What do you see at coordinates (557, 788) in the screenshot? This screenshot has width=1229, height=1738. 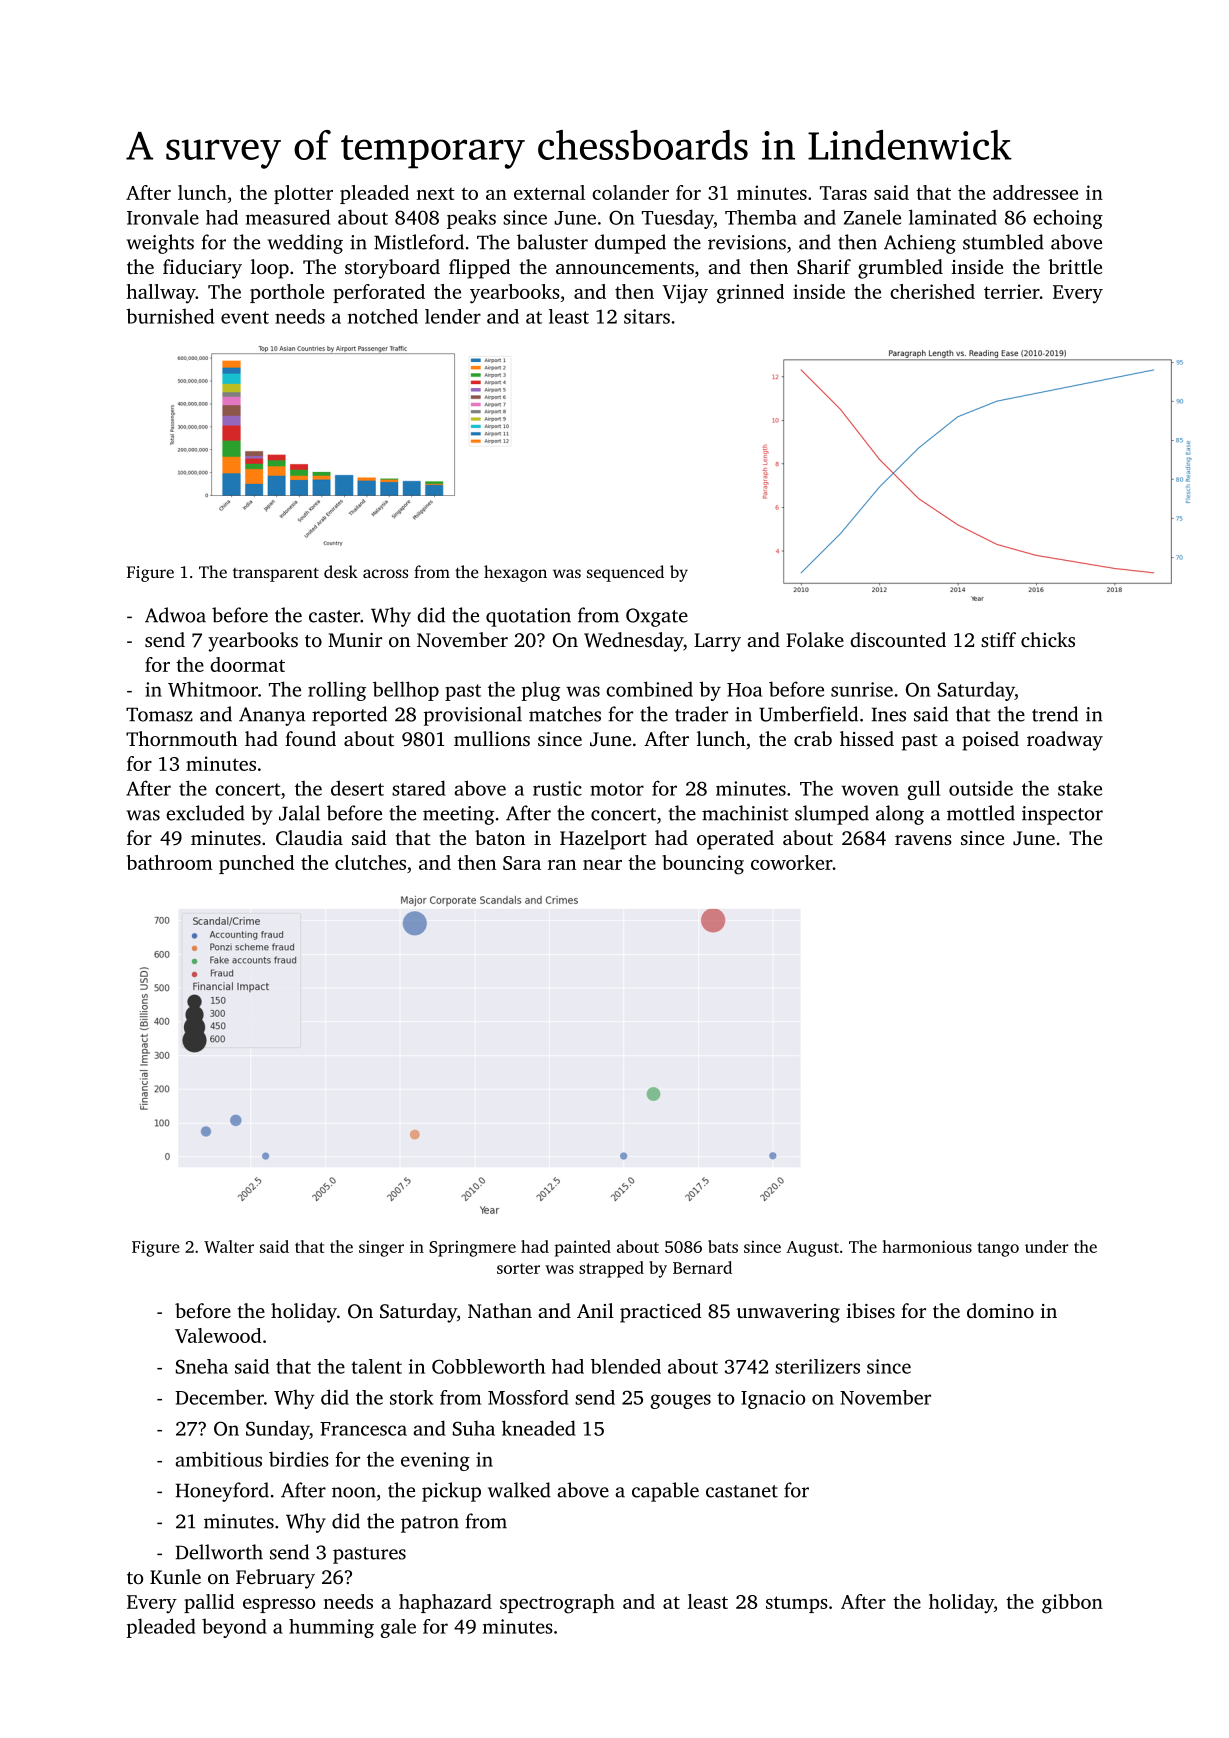 I see `rustic` at bounding box center [557, 788].
